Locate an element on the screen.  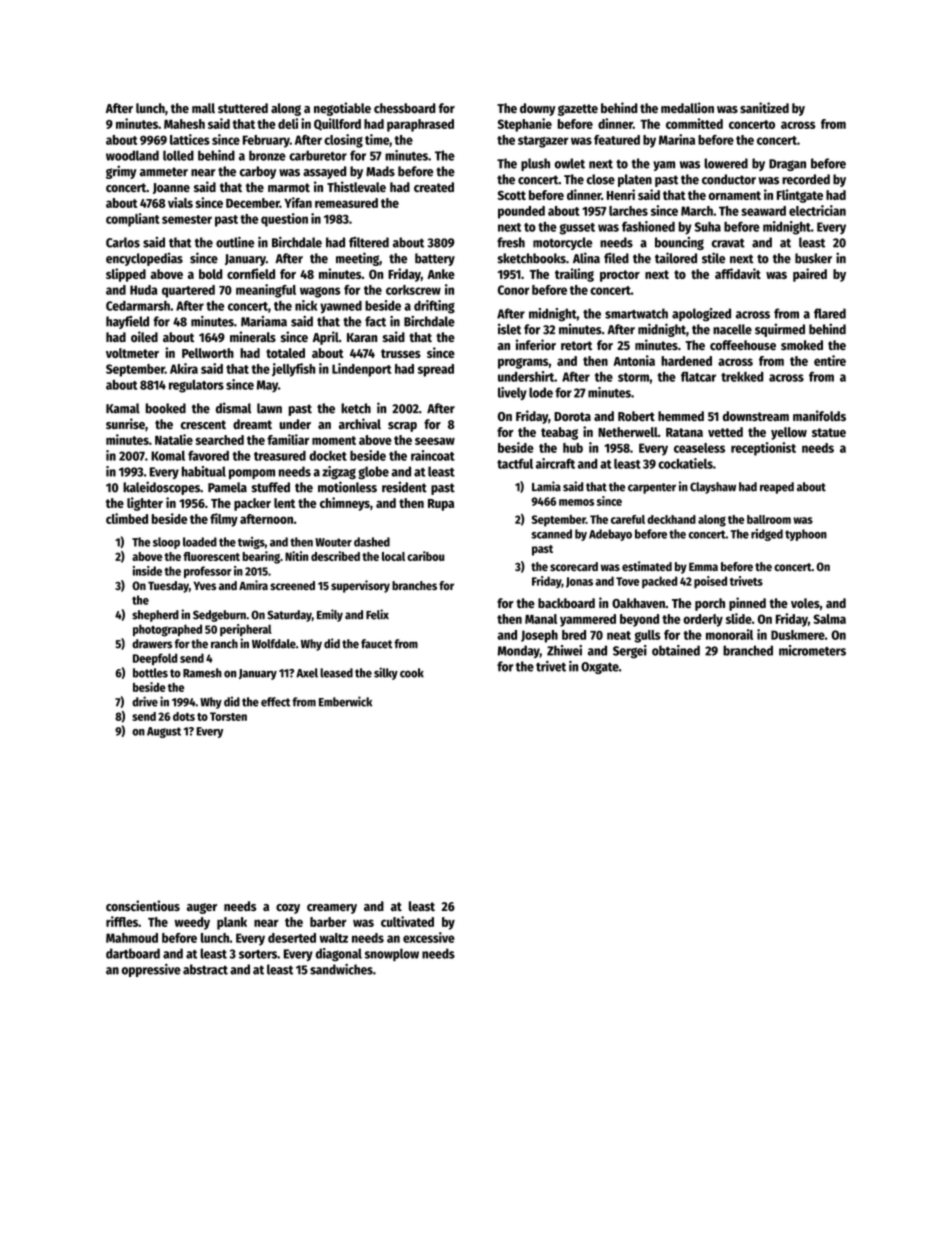
sanitized is located at coordinates (764, 107).
